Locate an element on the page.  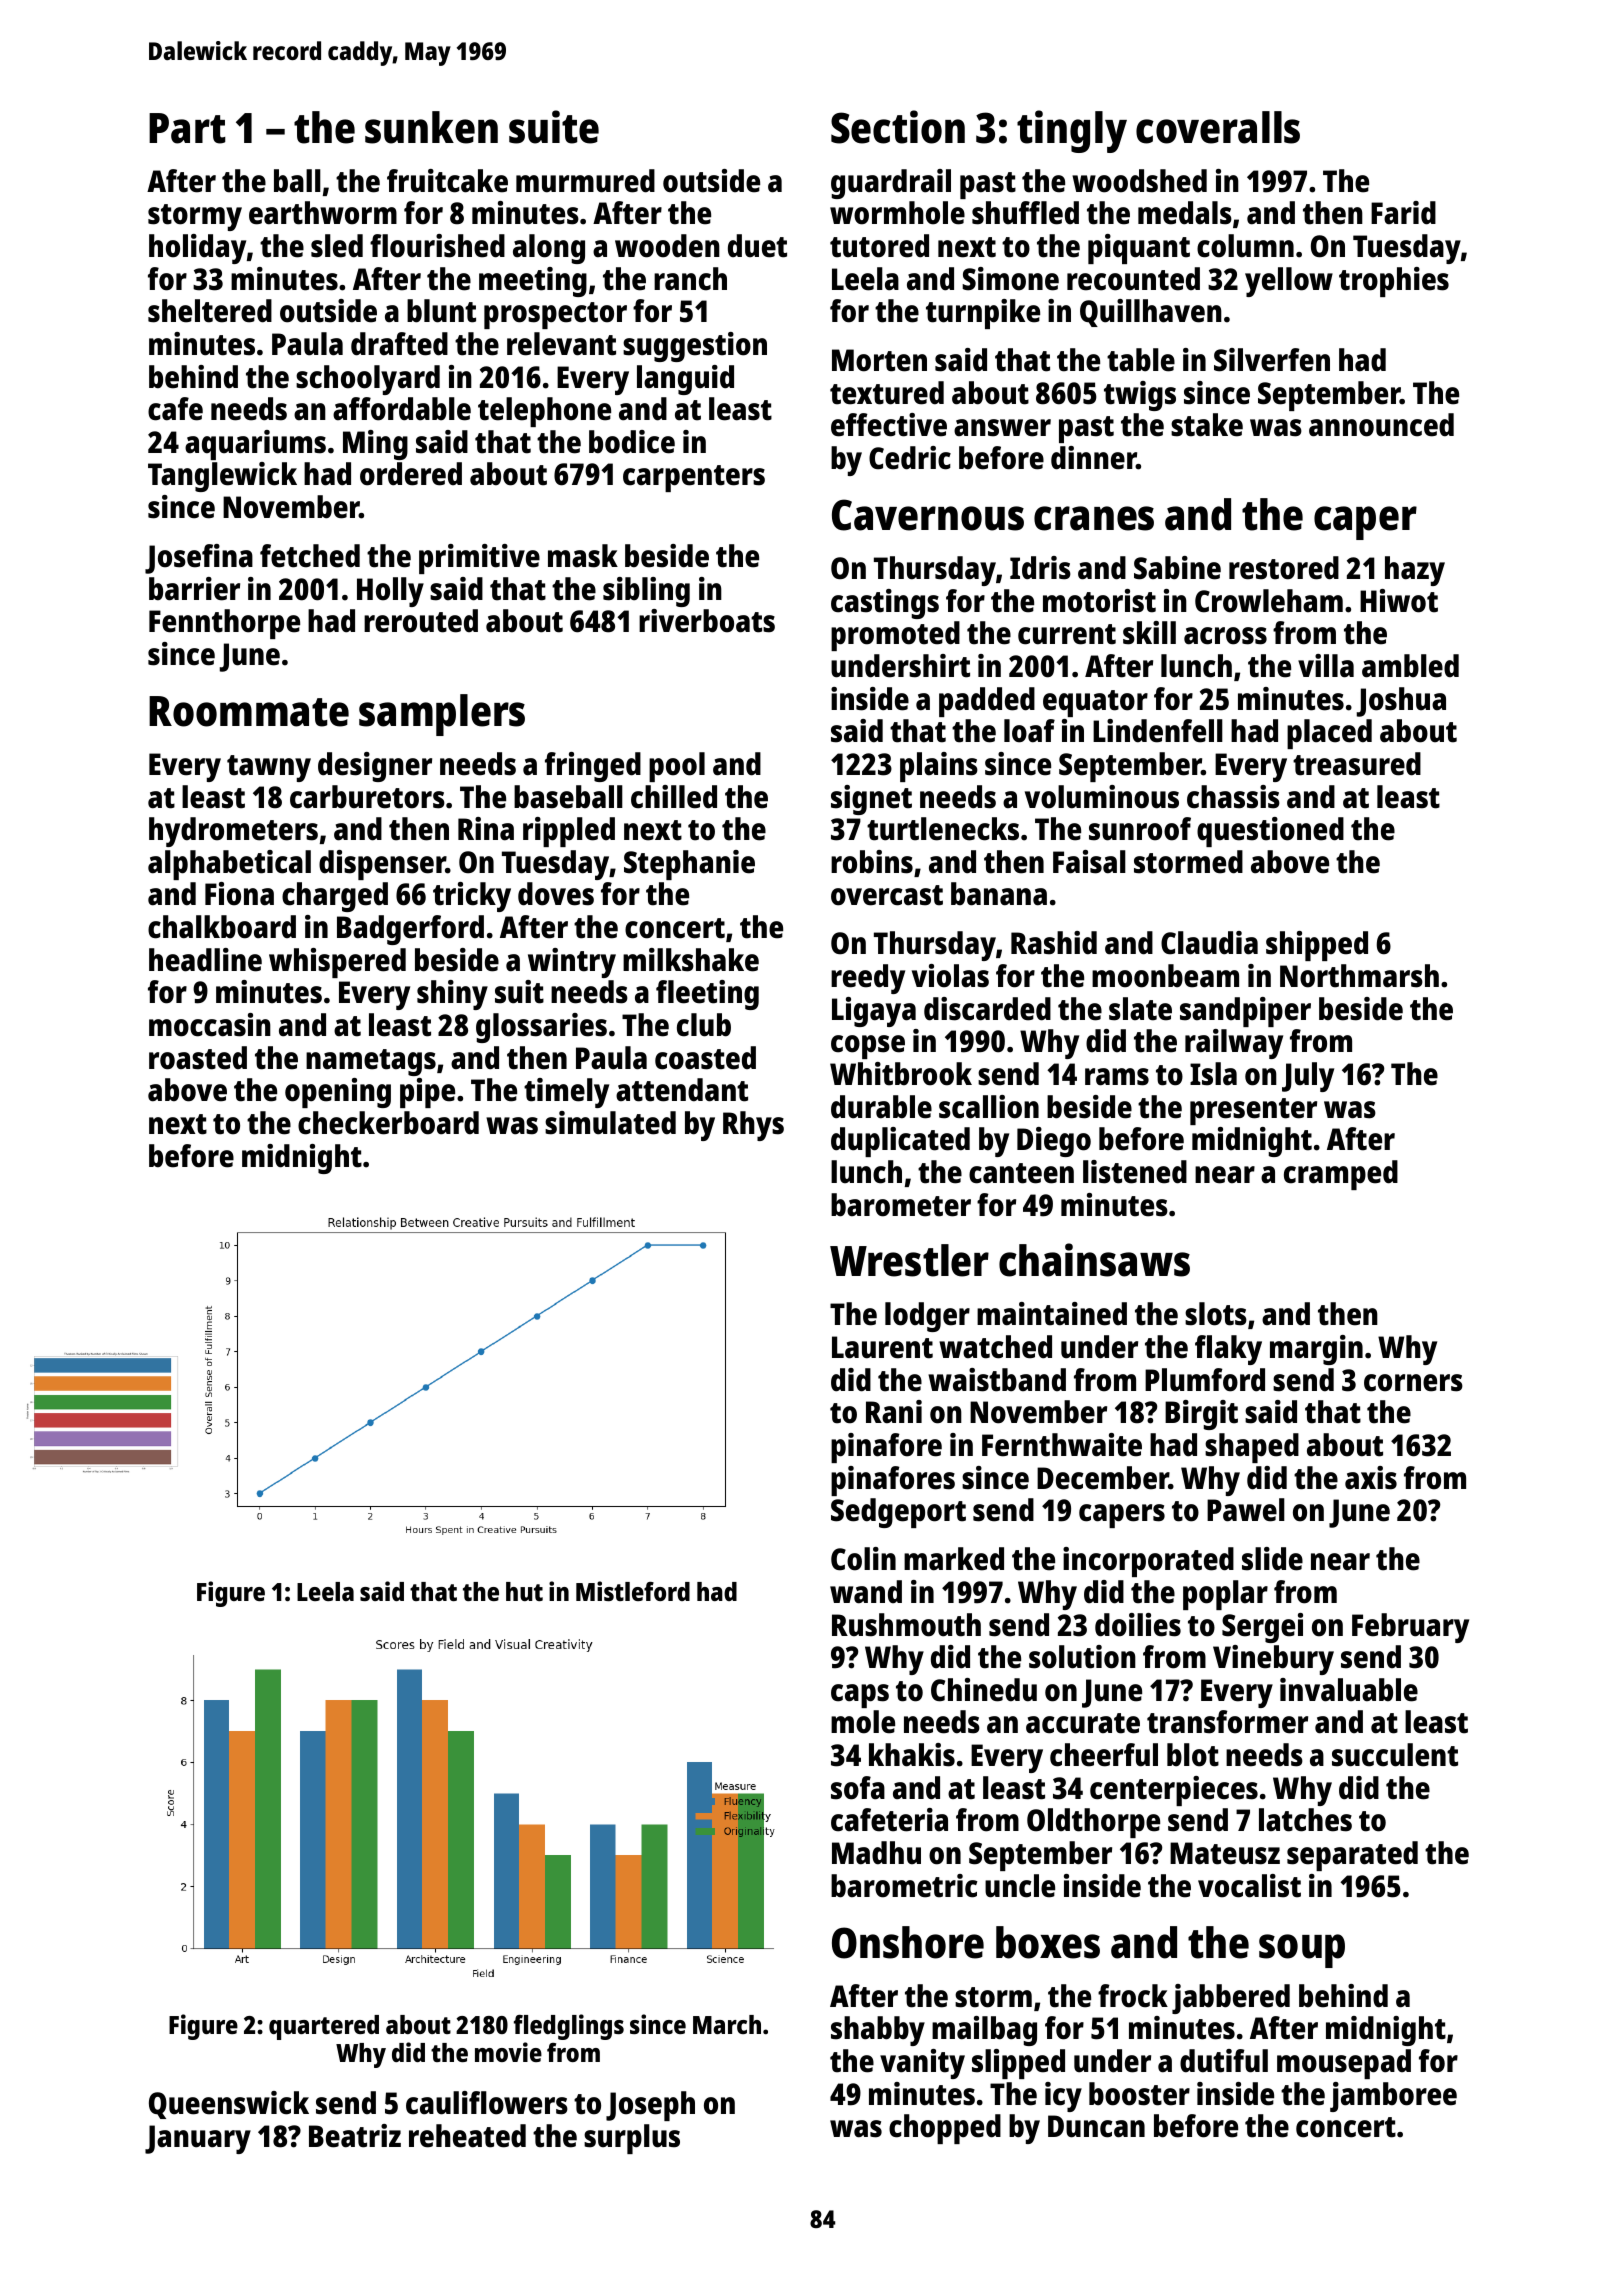
suggestion is located at coordinates (695, 347).
